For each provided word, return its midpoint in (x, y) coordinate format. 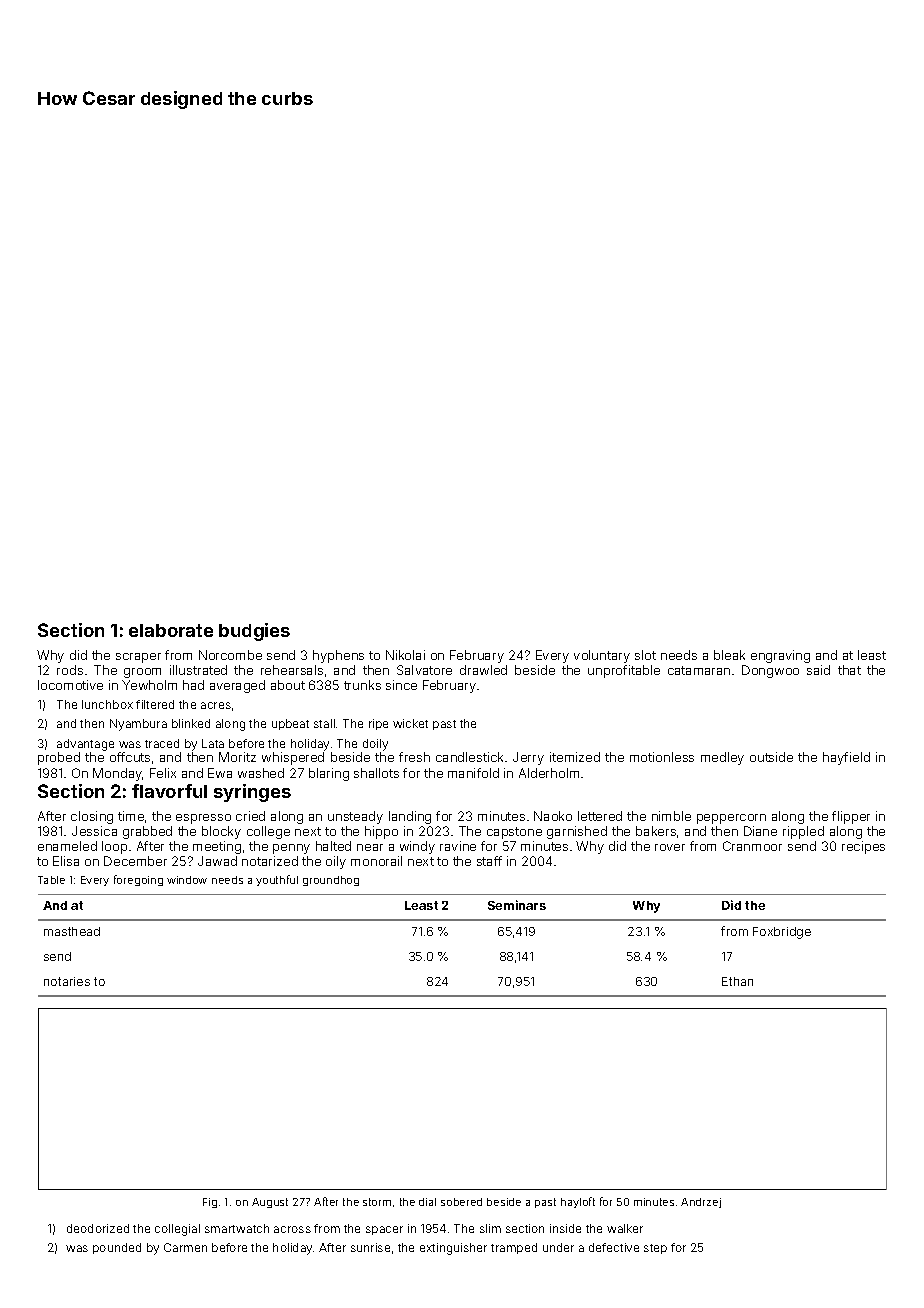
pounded (117, 1248)
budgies (254, 632)
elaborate (171, 630)
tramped (514, 1248)
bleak (729, 655)
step (655, 1249)
